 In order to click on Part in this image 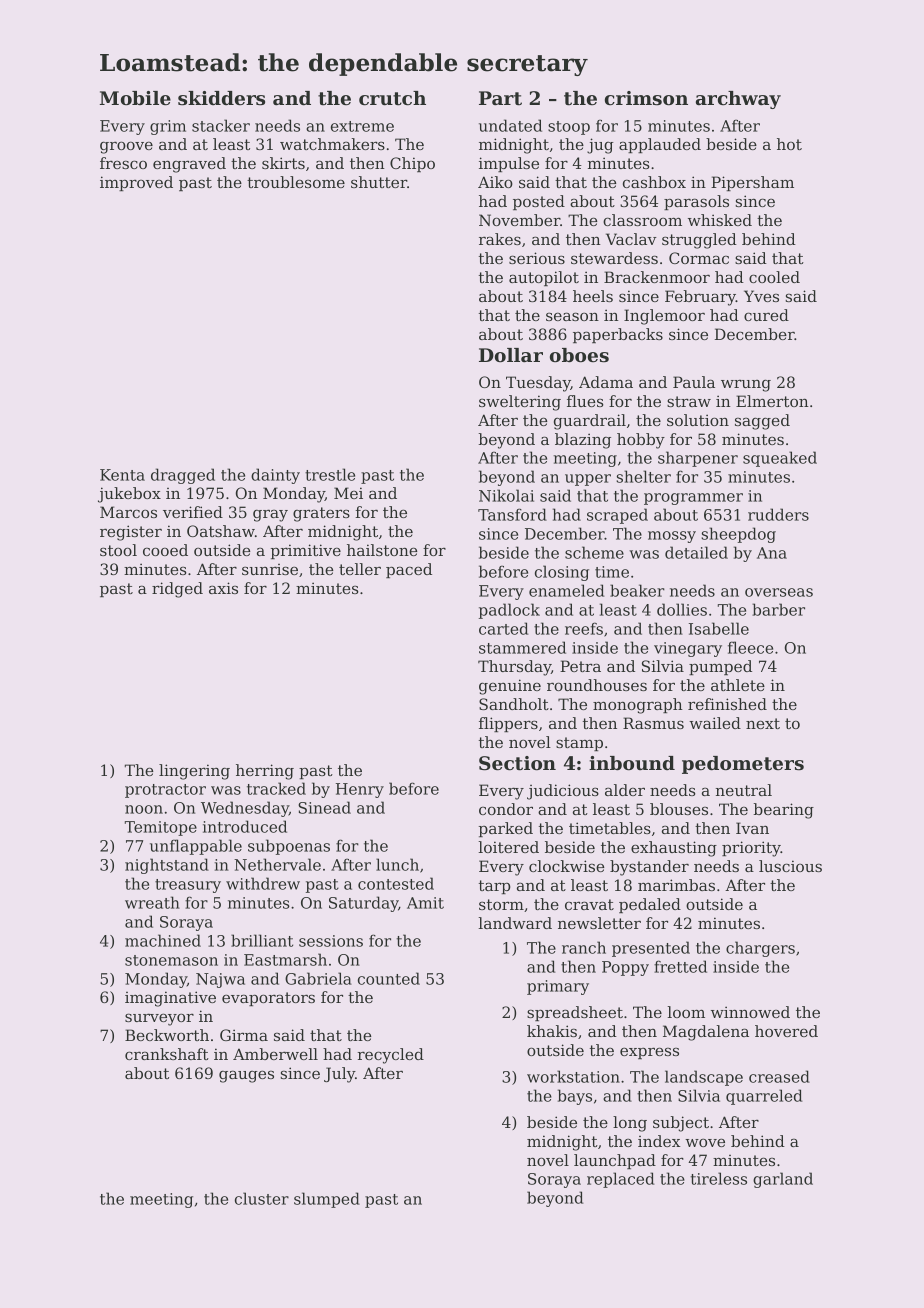, I will do `click(500, 98)`.
